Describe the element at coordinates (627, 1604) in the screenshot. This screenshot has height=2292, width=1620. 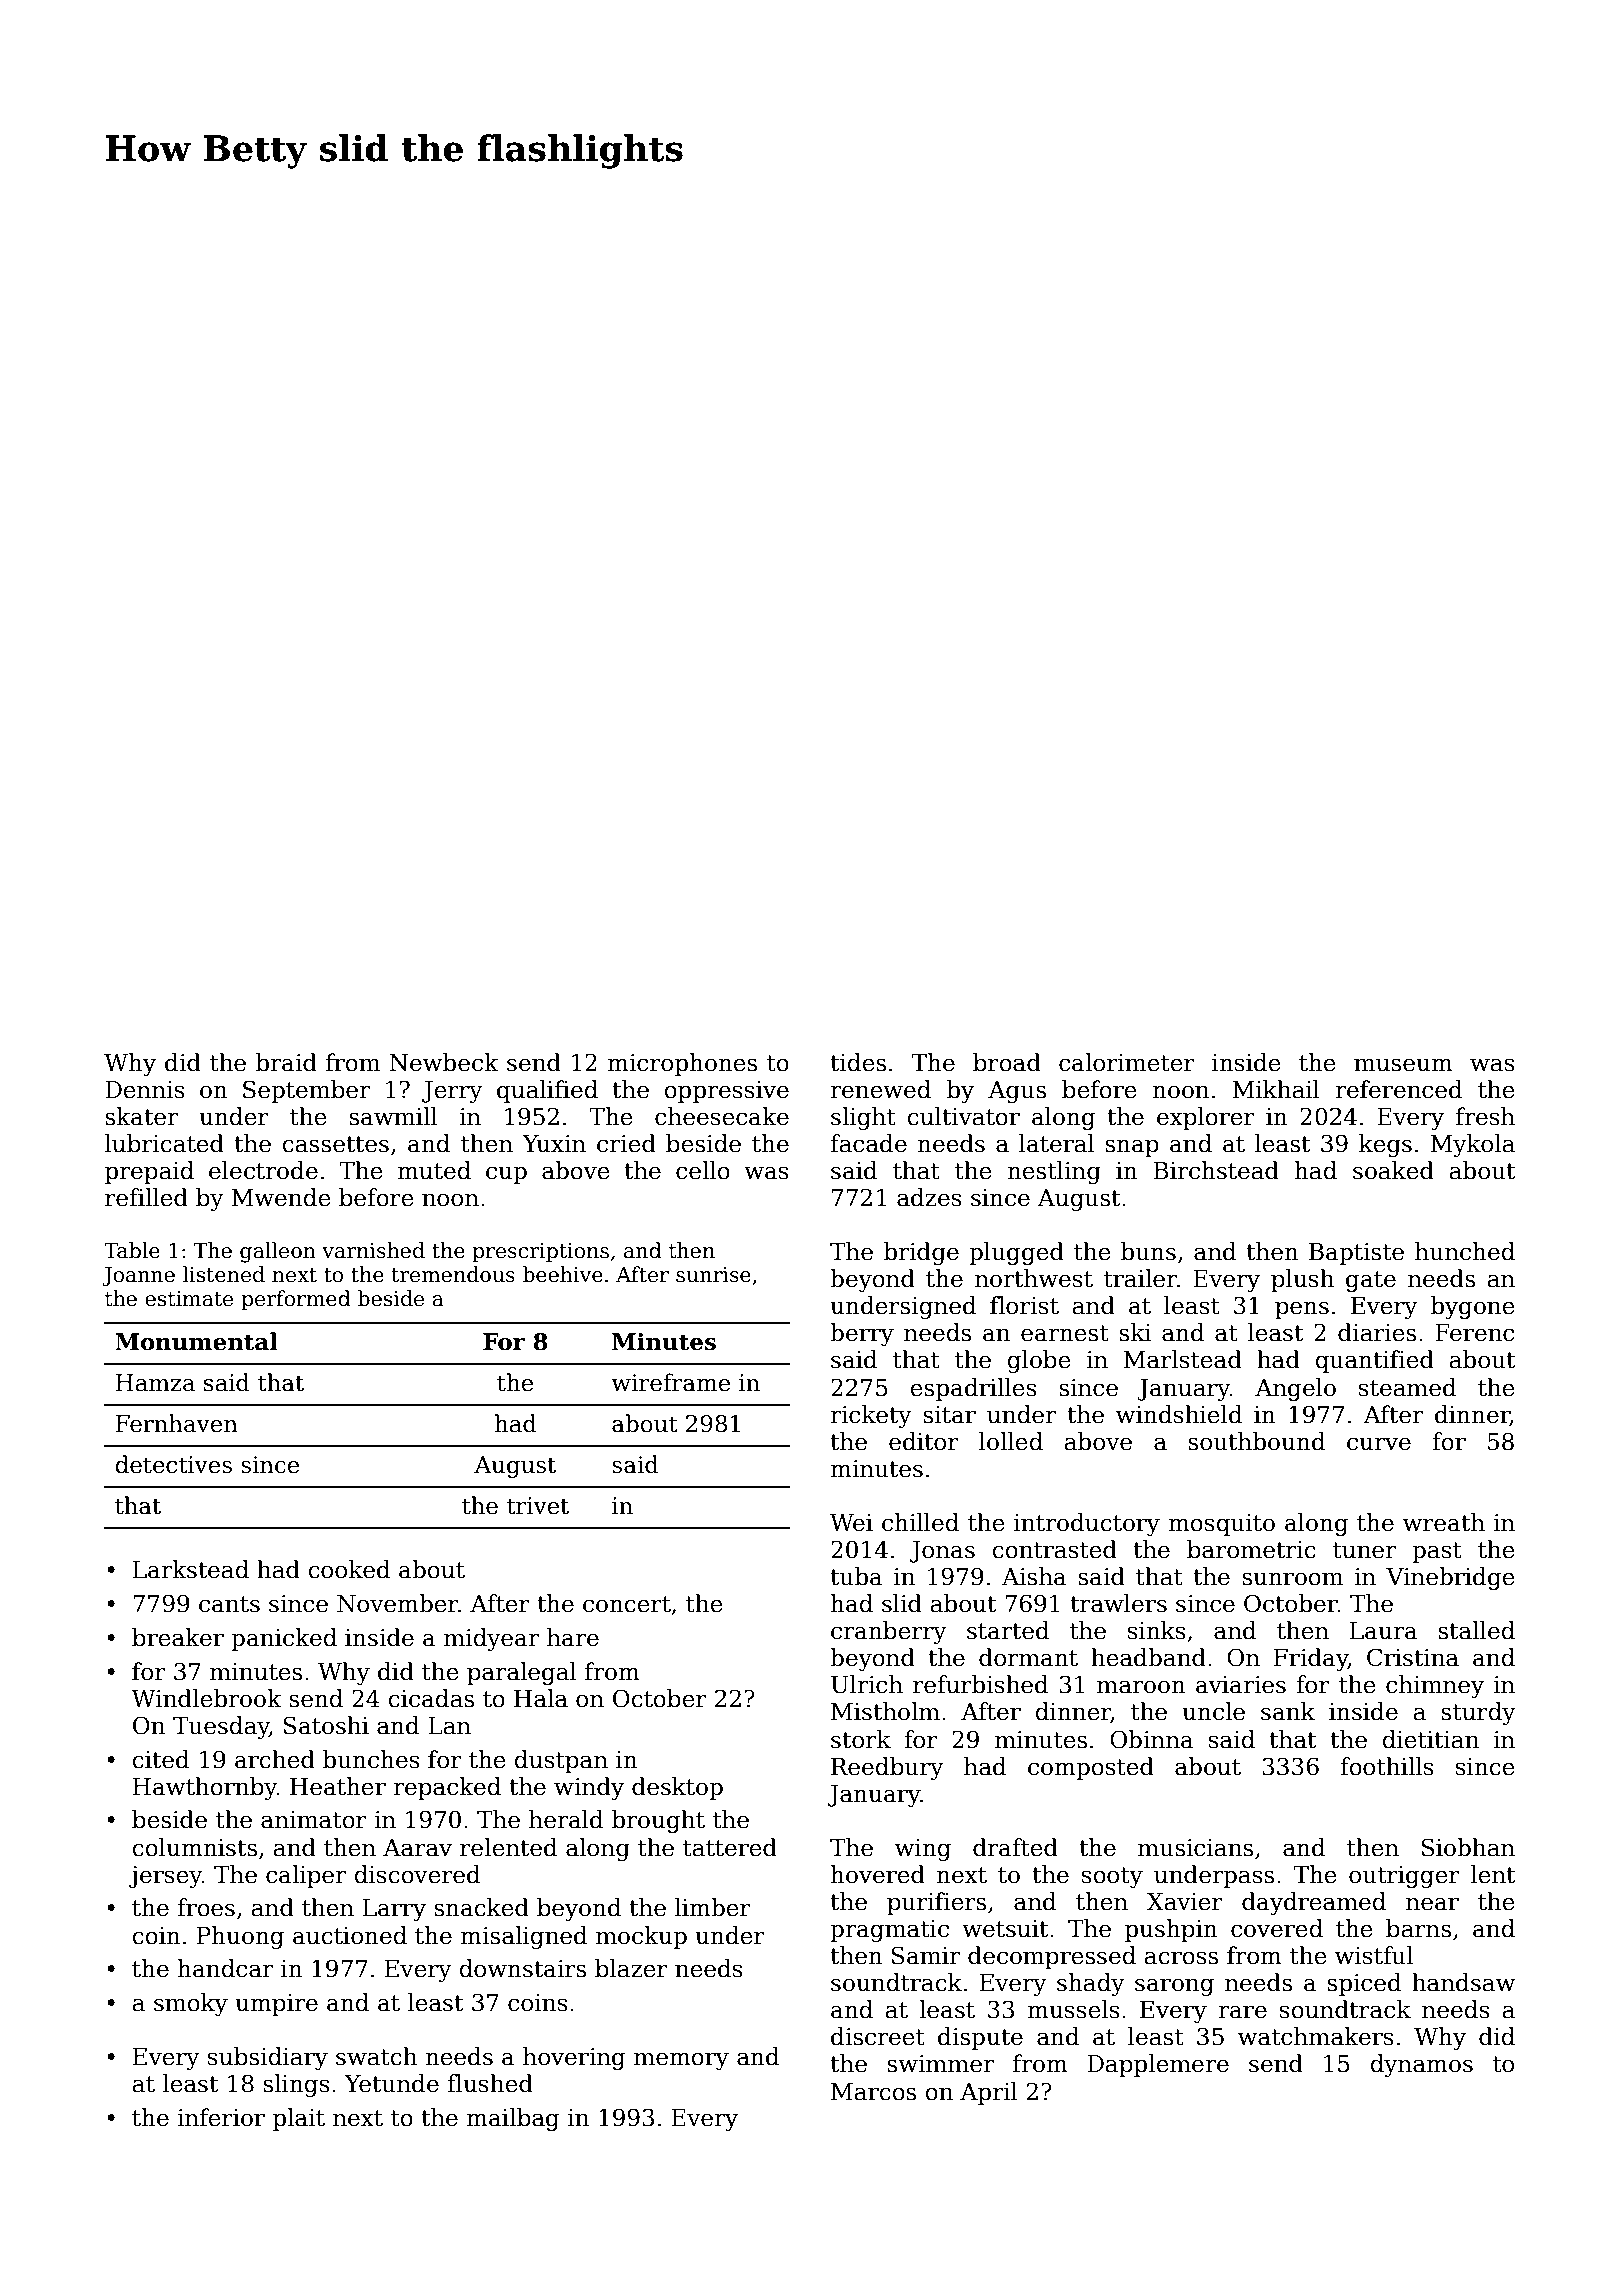
I see `concert` at that location.
